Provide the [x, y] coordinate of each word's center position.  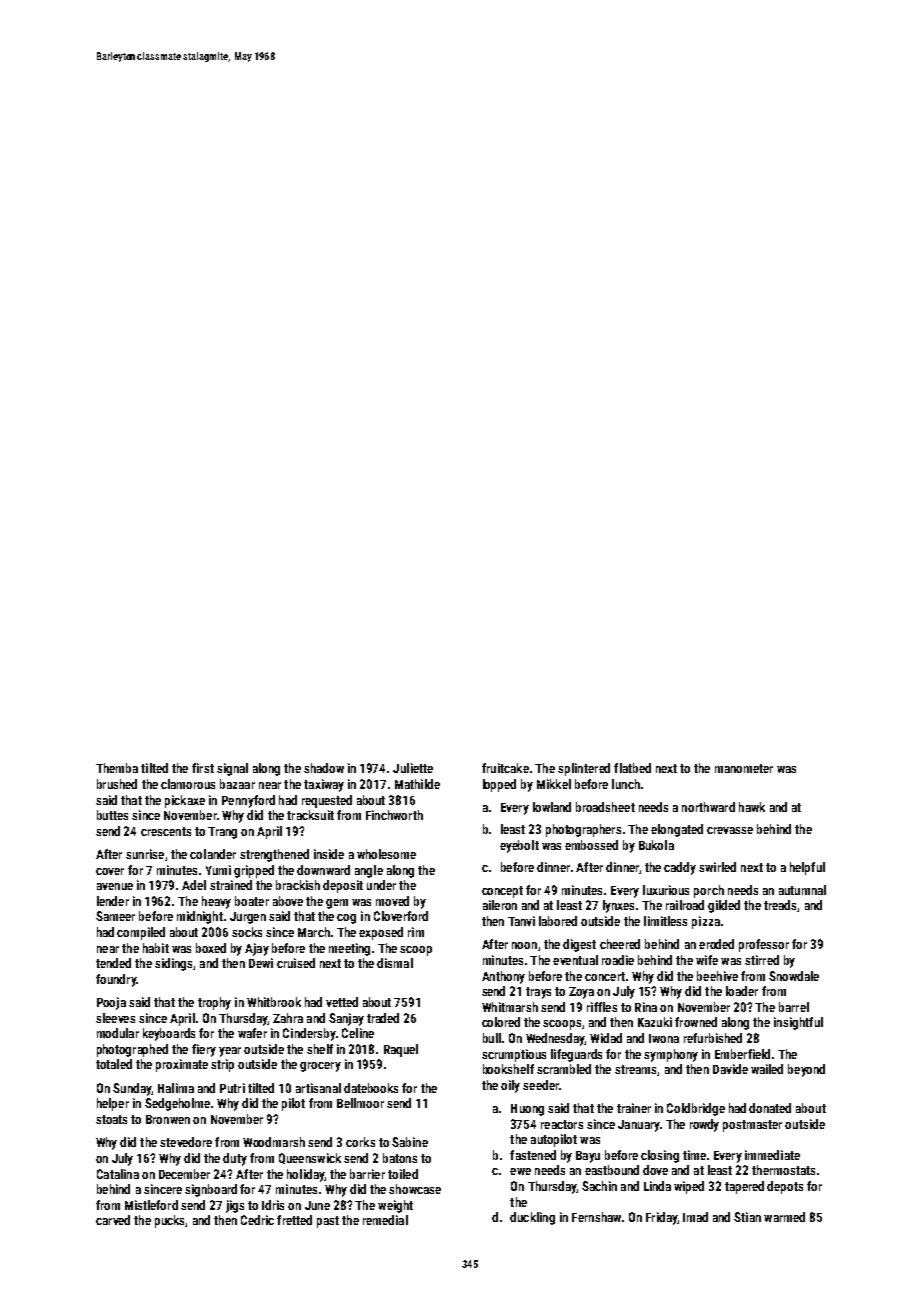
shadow [324, 768]
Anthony [503, 977]
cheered [620, 944]
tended [113, 963]
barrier [367, 1174]
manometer [744, 768]
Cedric [257, 1220]
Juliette [413, 768]
